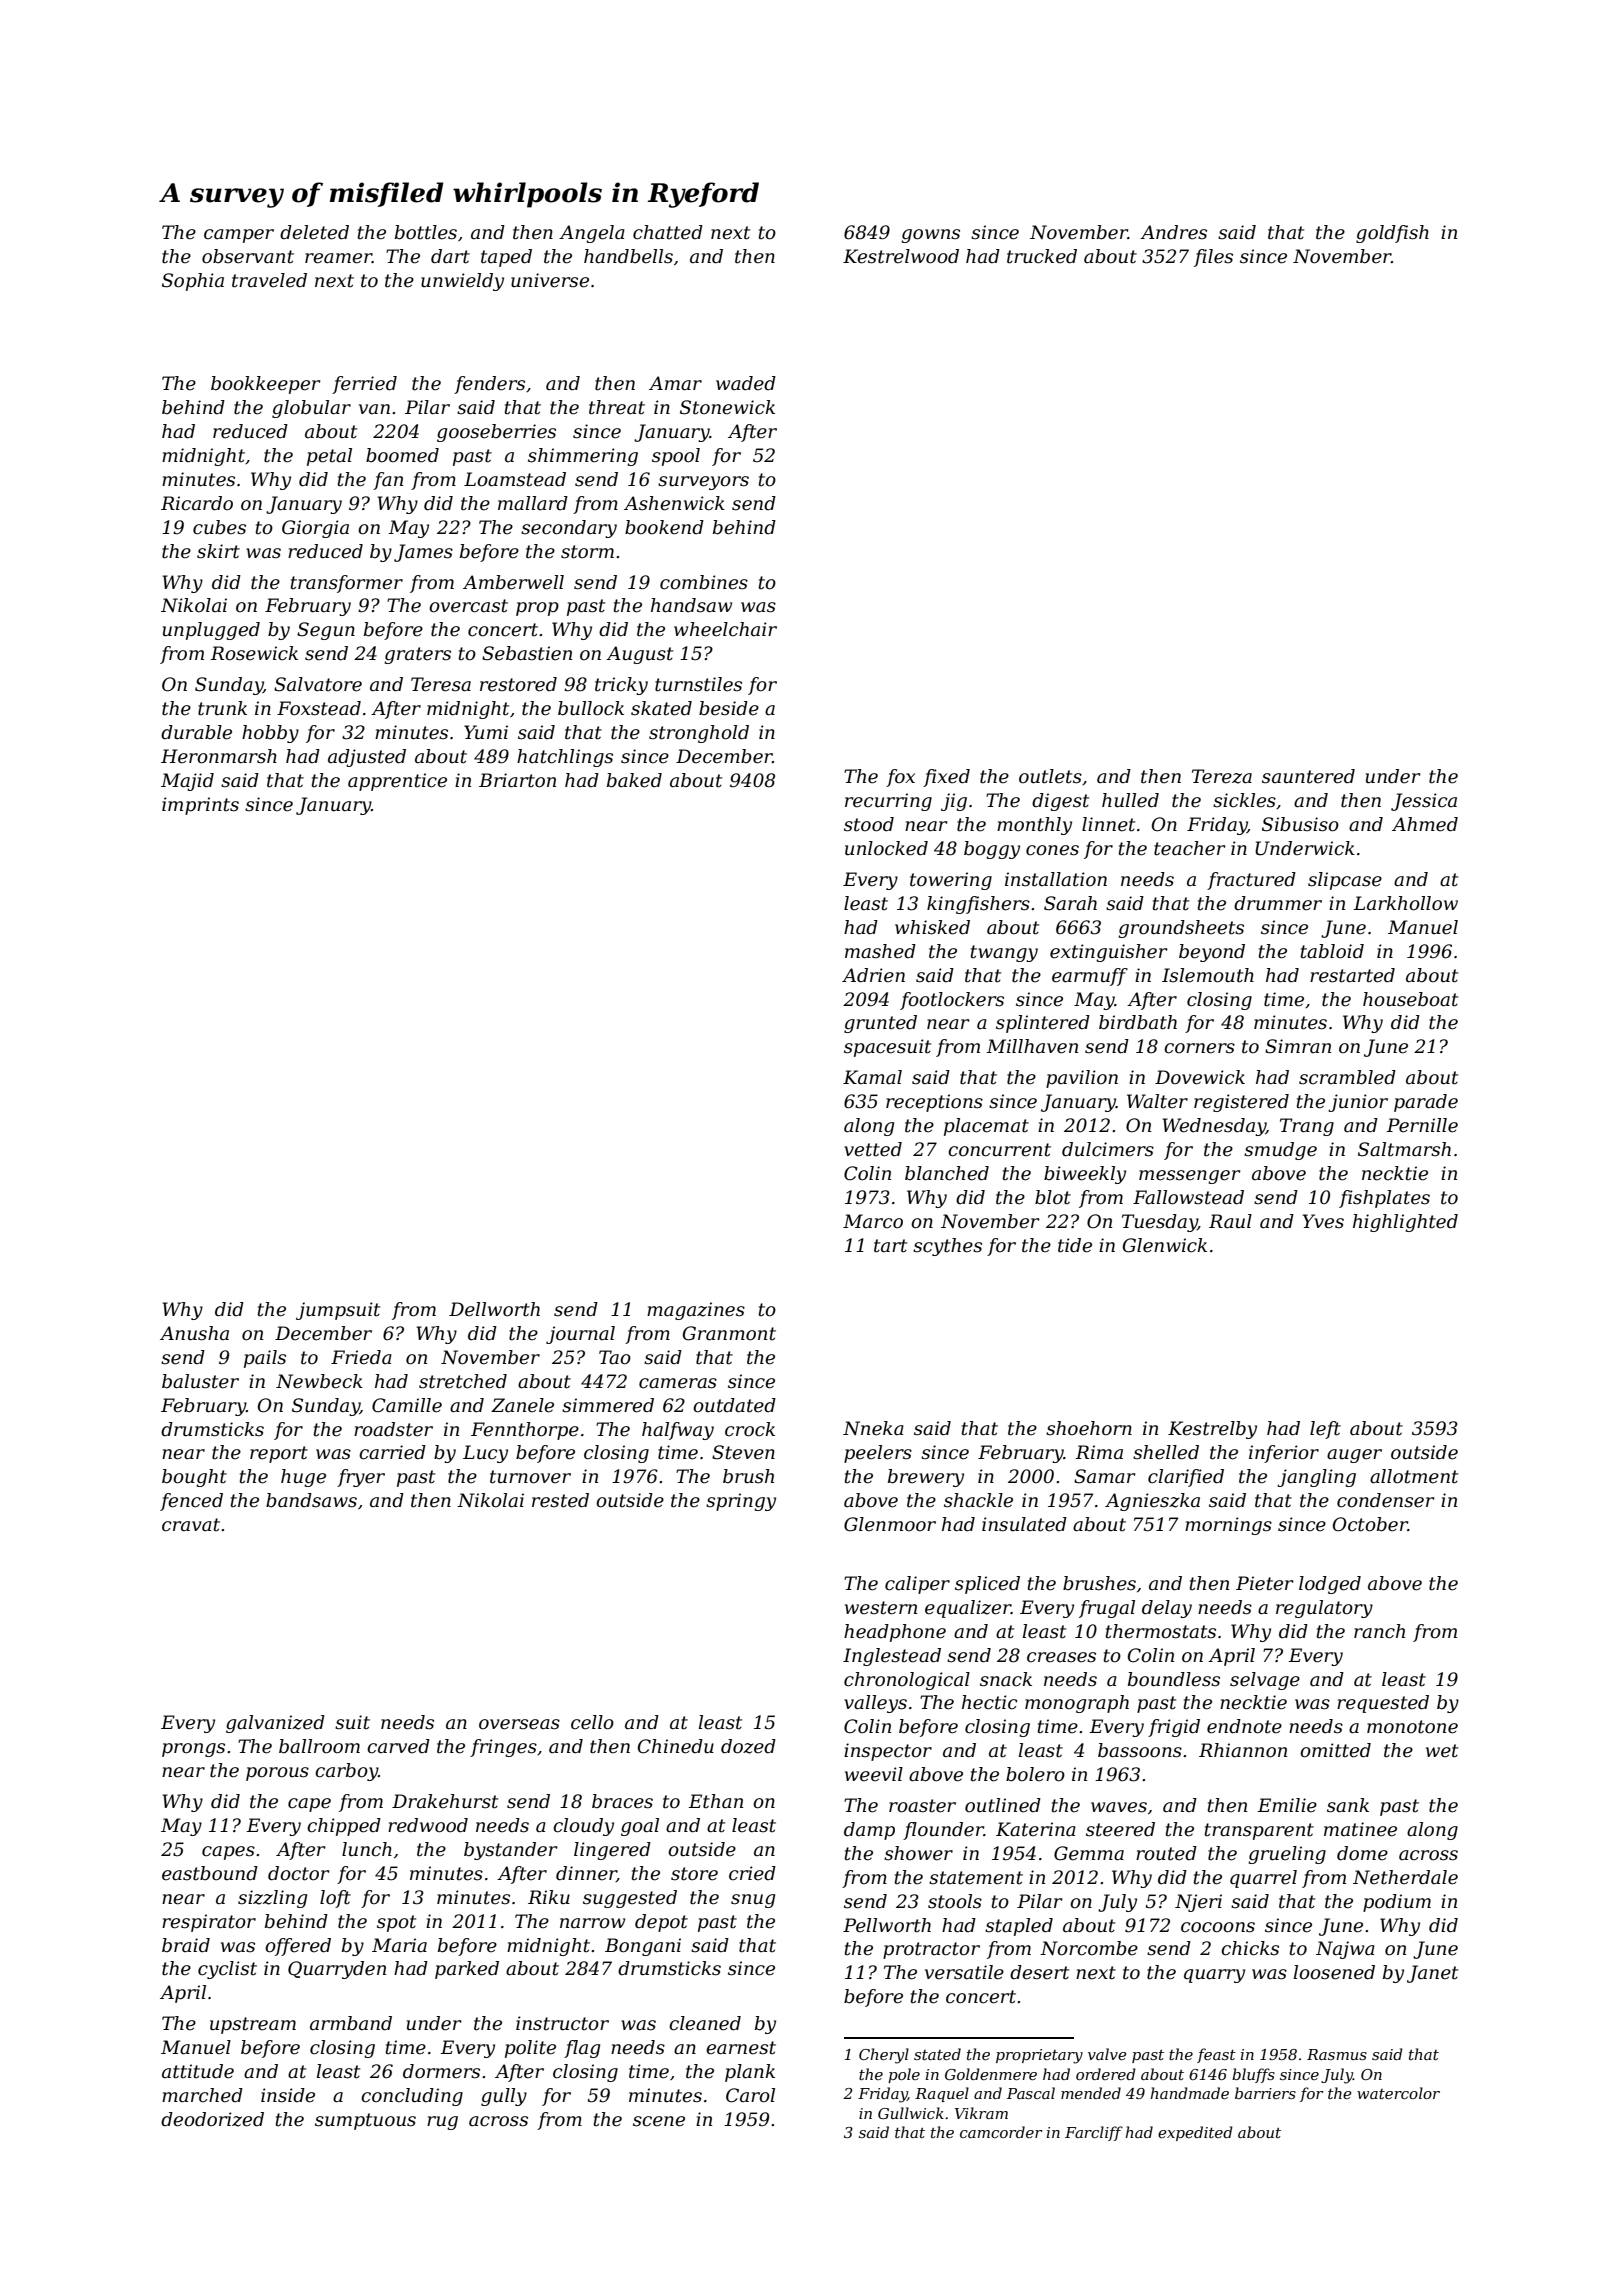 Image resolution: width=1620 pixels, height=2292 pixels. What do you see at coordinates (1195, 2133) in the screenshot?
I see `expedited` at bounding box center [1195, 2133].
